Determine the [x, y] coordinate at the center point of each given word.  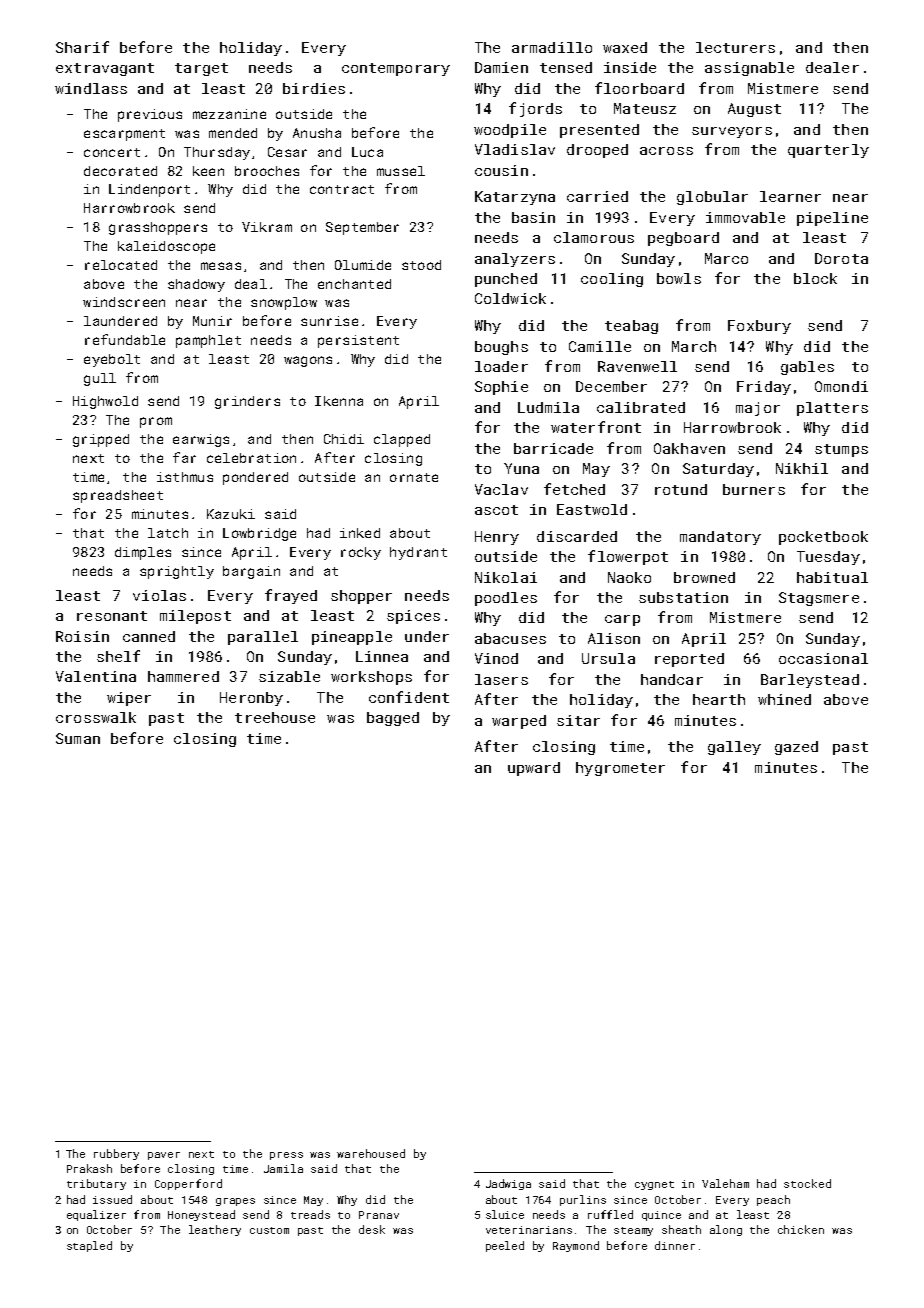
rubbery [116, 1154]
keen [208, 171]
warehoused [371, 1153]
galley [734, 748]
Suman [78, 738]
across [666, 151]
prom [156, 422]
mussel [401, 171]
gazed [796, 748]
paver [164, 1156]
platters [832, 409]
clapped [402, 440]
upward [534, 769]
